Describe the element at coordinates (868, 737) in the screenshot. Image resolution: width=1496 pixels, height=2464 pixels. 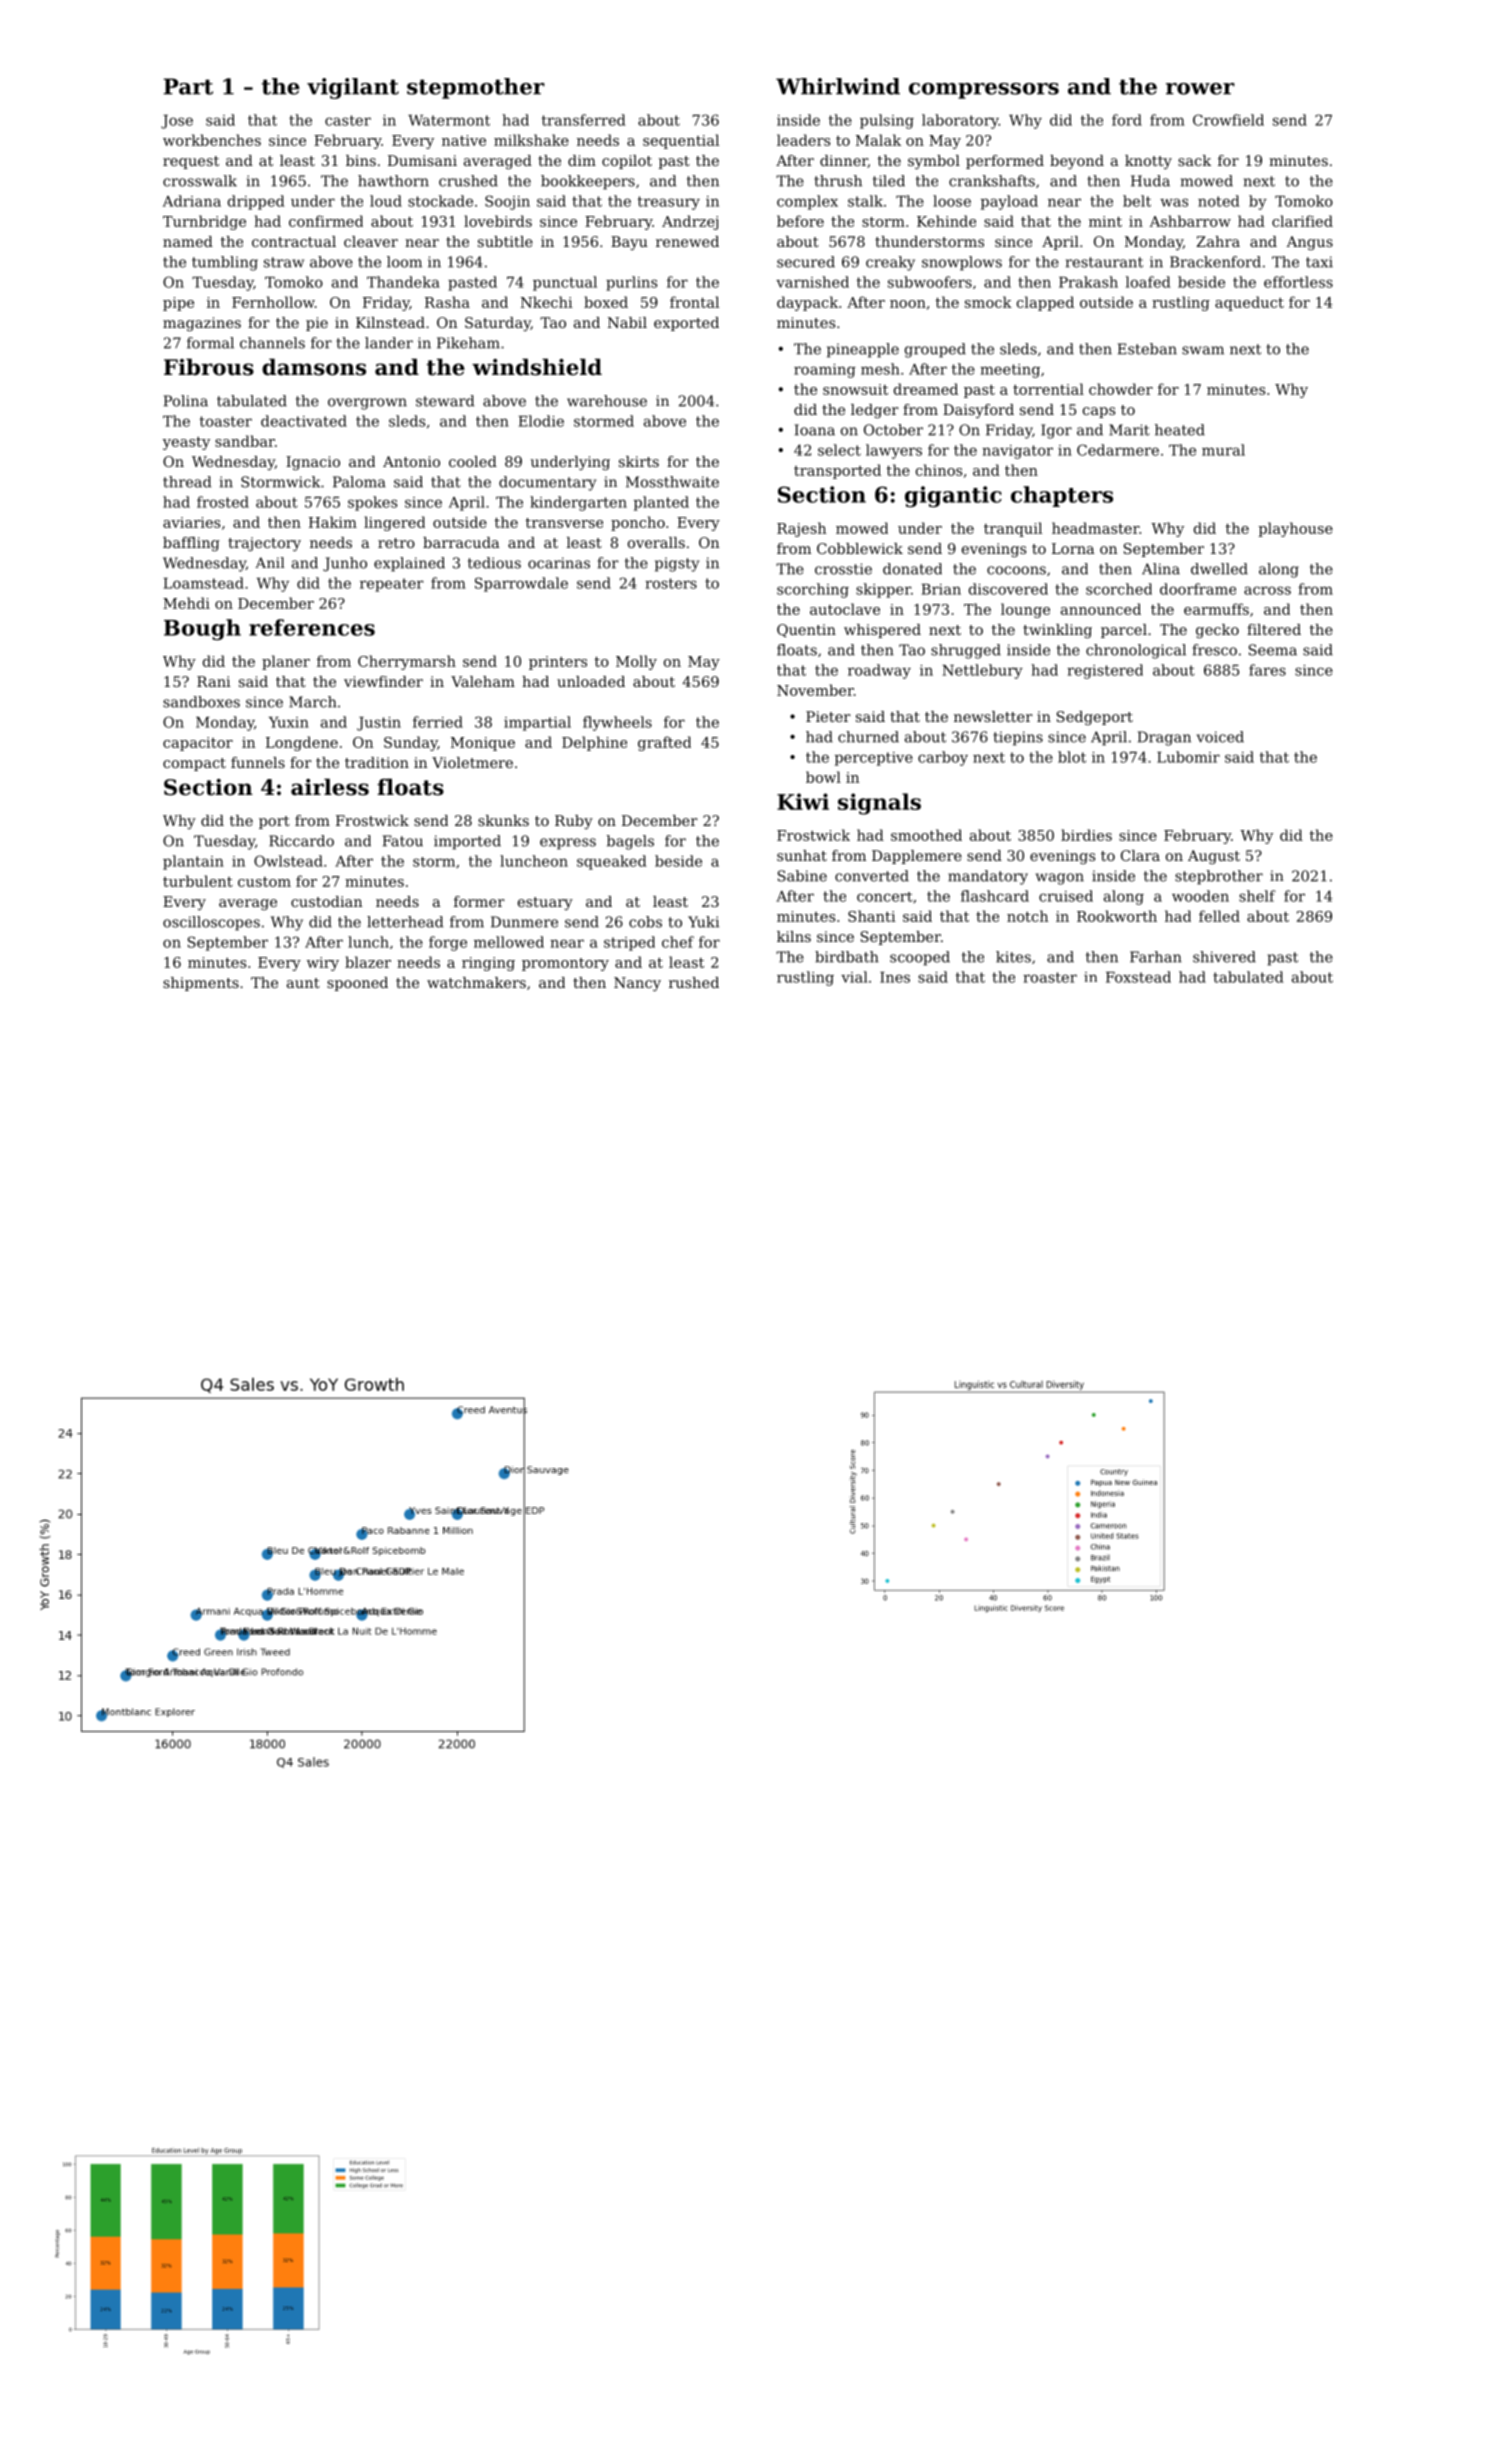
I see `churned` at that location.
